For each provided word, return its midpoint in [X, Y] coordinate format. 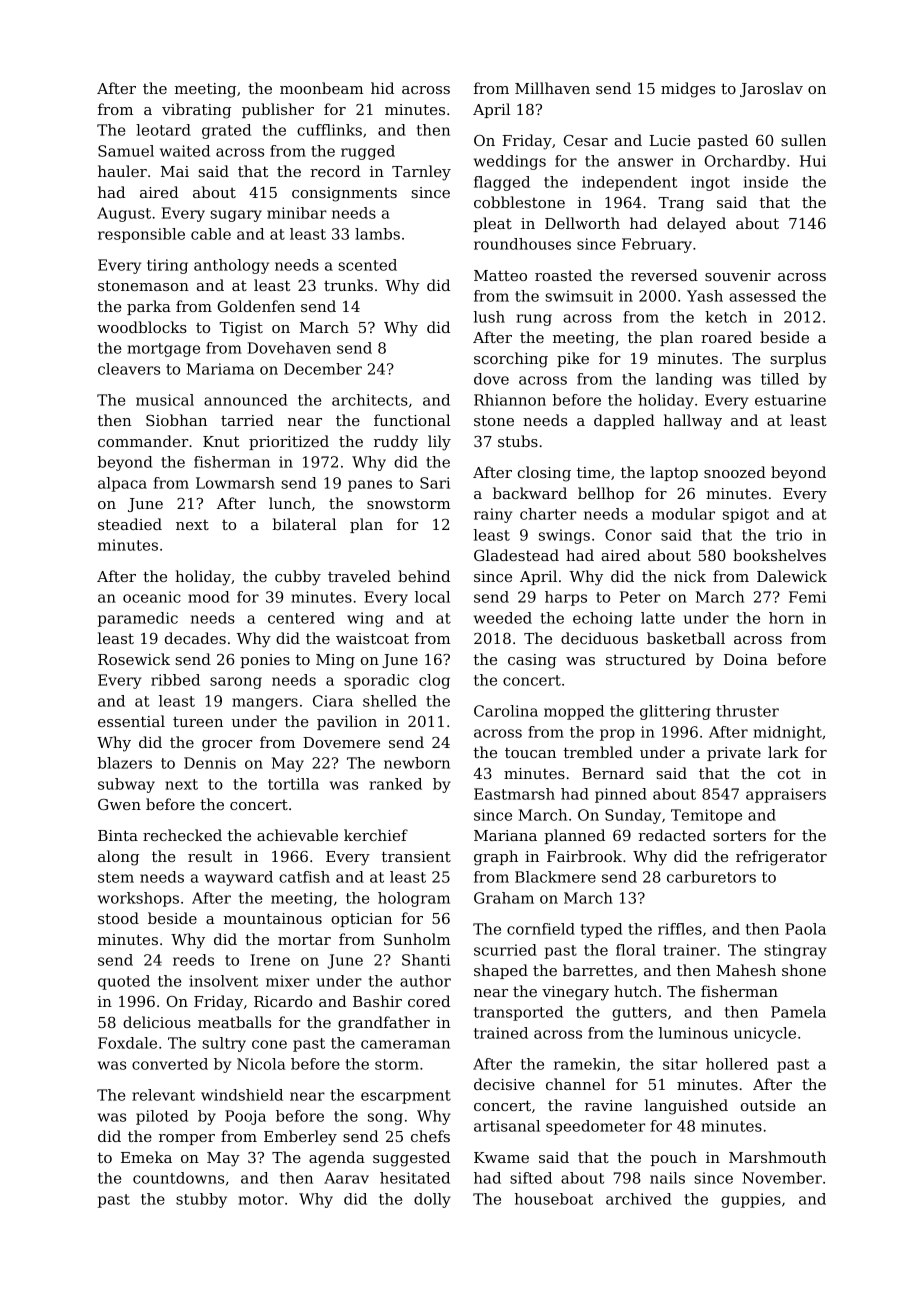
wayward [239, 878]
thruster [747, 711]
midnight [787, 733]
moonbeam [321, 88]
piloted [162, 1117]
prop [617, 735]
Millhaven [552, 88]
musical [165, 400]
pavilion [347, 722]
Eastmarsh [514, 794]
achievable [297, 835]
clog [434, 681]
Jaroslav [771, 89]
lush [489, 317]
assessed [762, 296]
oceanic [152, 597]
